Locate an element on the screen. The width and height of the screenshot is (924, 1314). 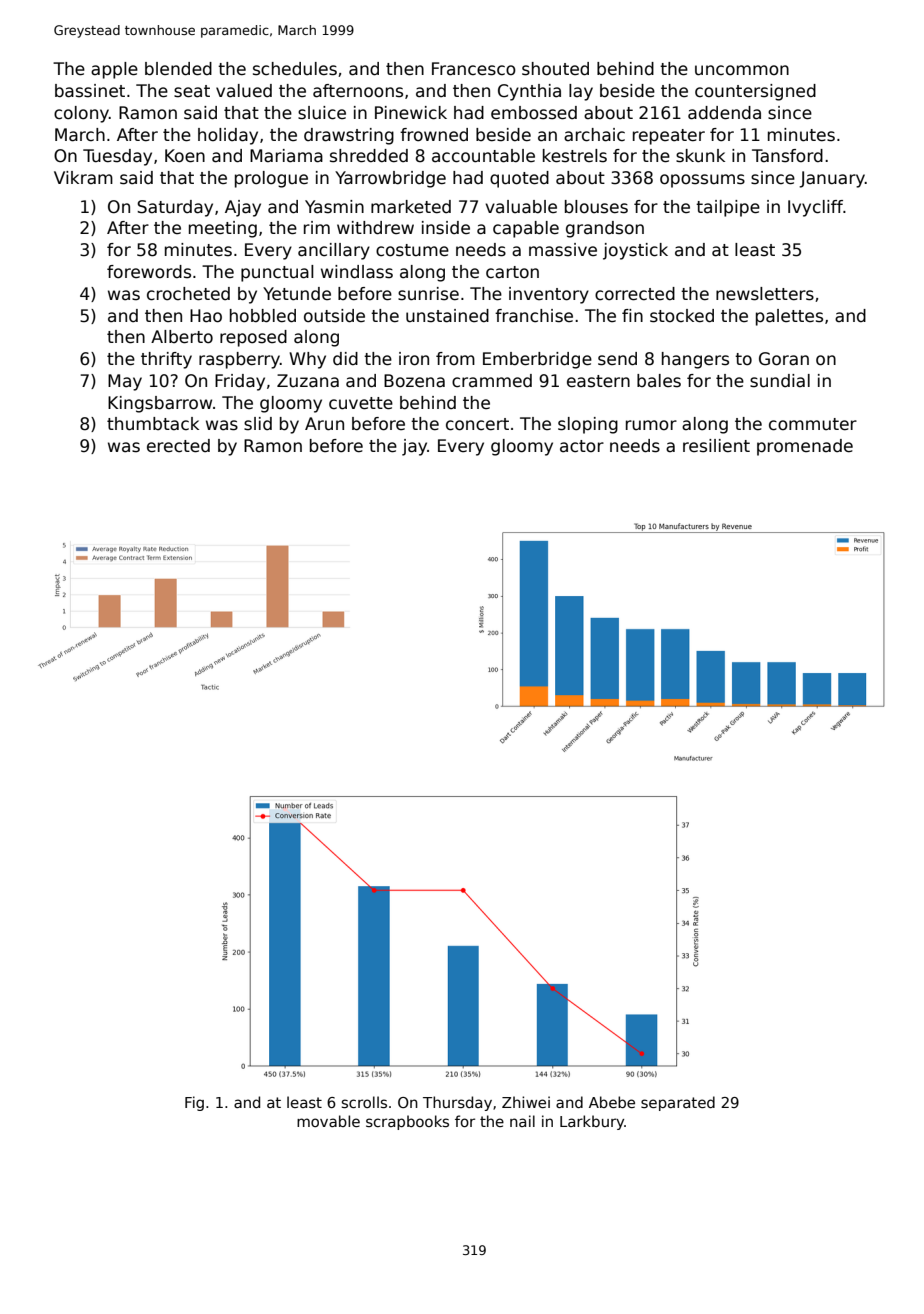
apple is located at coordinates (114, 70).
